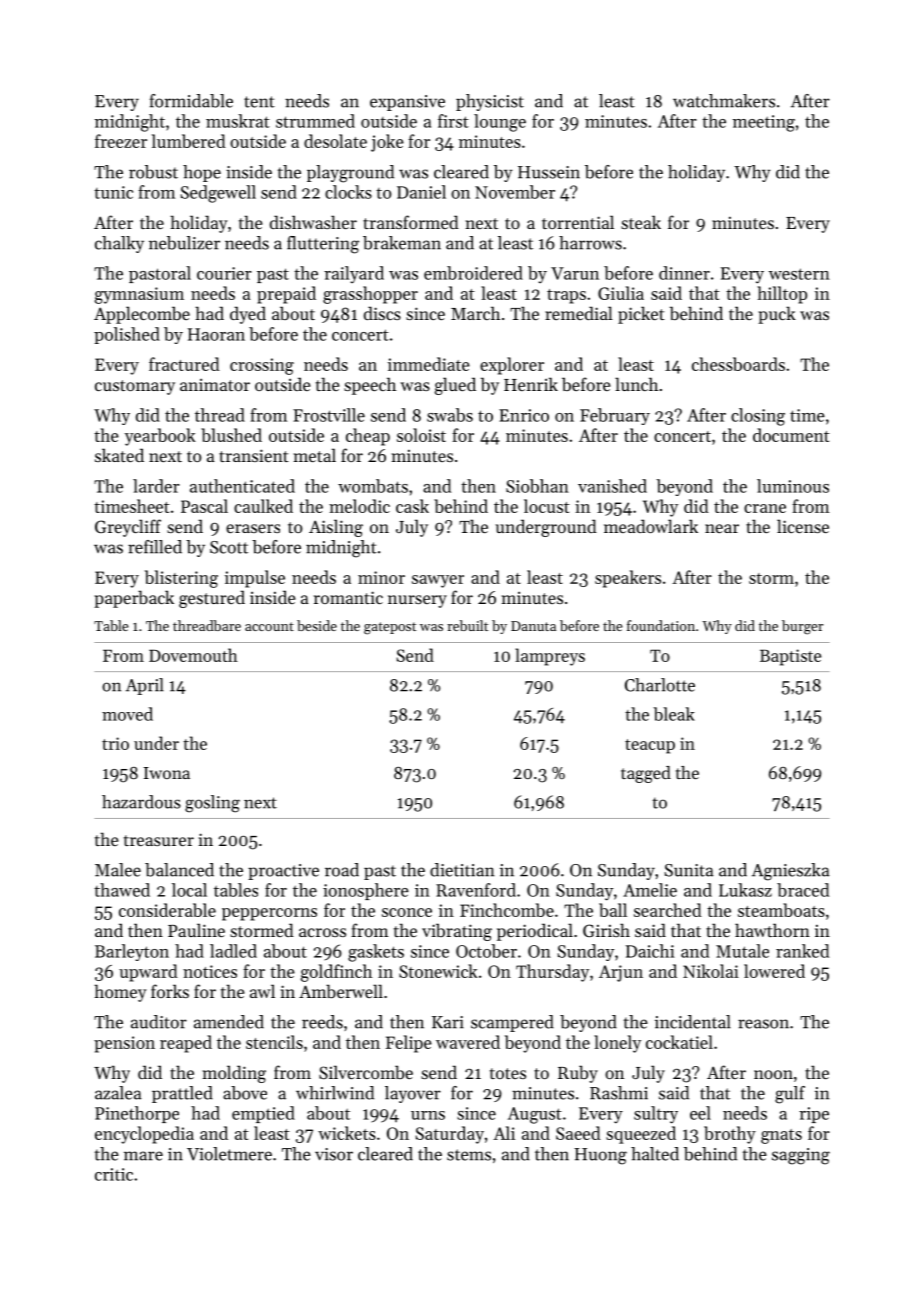  What do you see at coordinates (742, 951) in the document?
I see `Mutale` at bounding box center [742, 951].
